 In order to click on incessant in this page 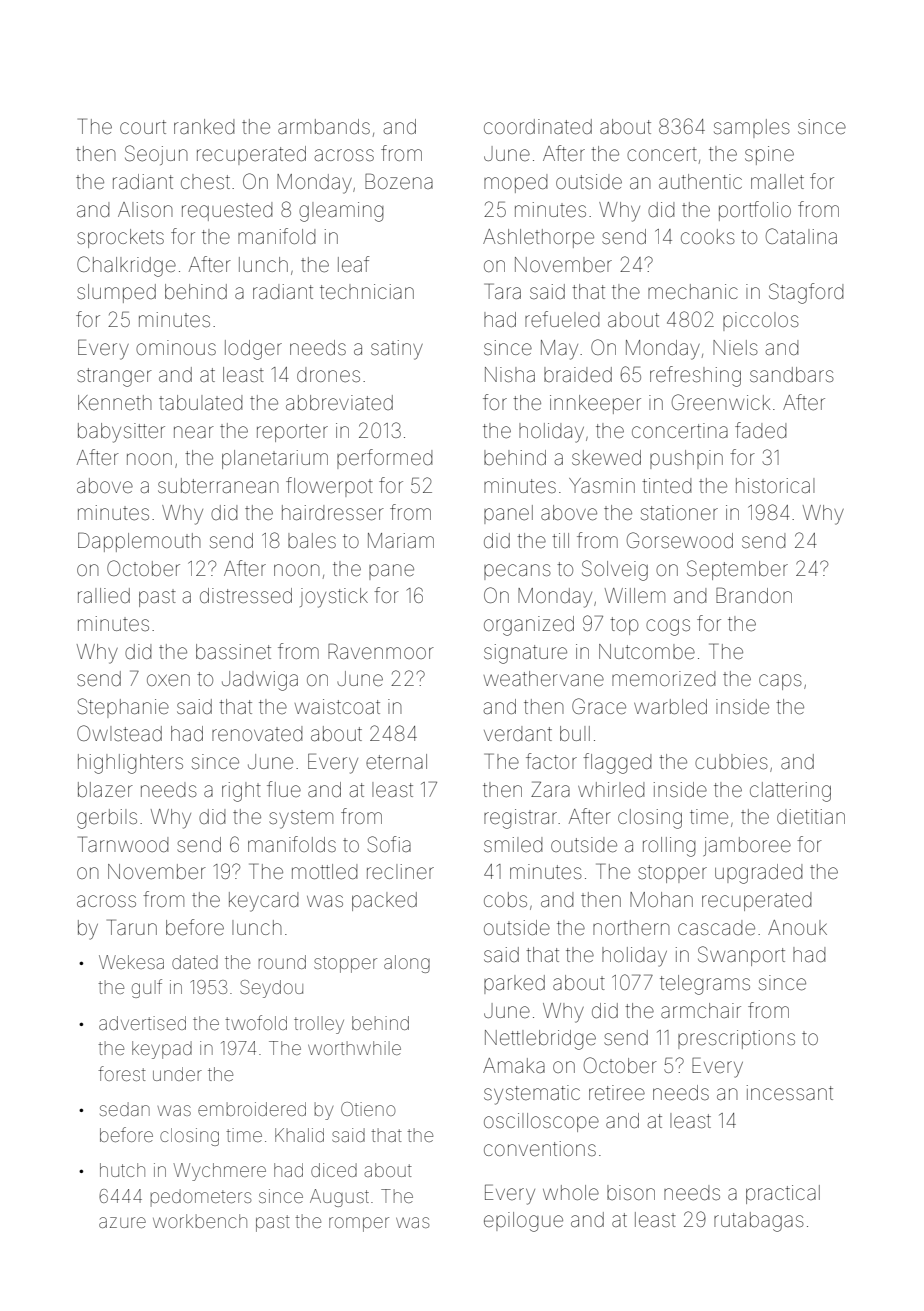, I will do `click(790, 1092)`.
